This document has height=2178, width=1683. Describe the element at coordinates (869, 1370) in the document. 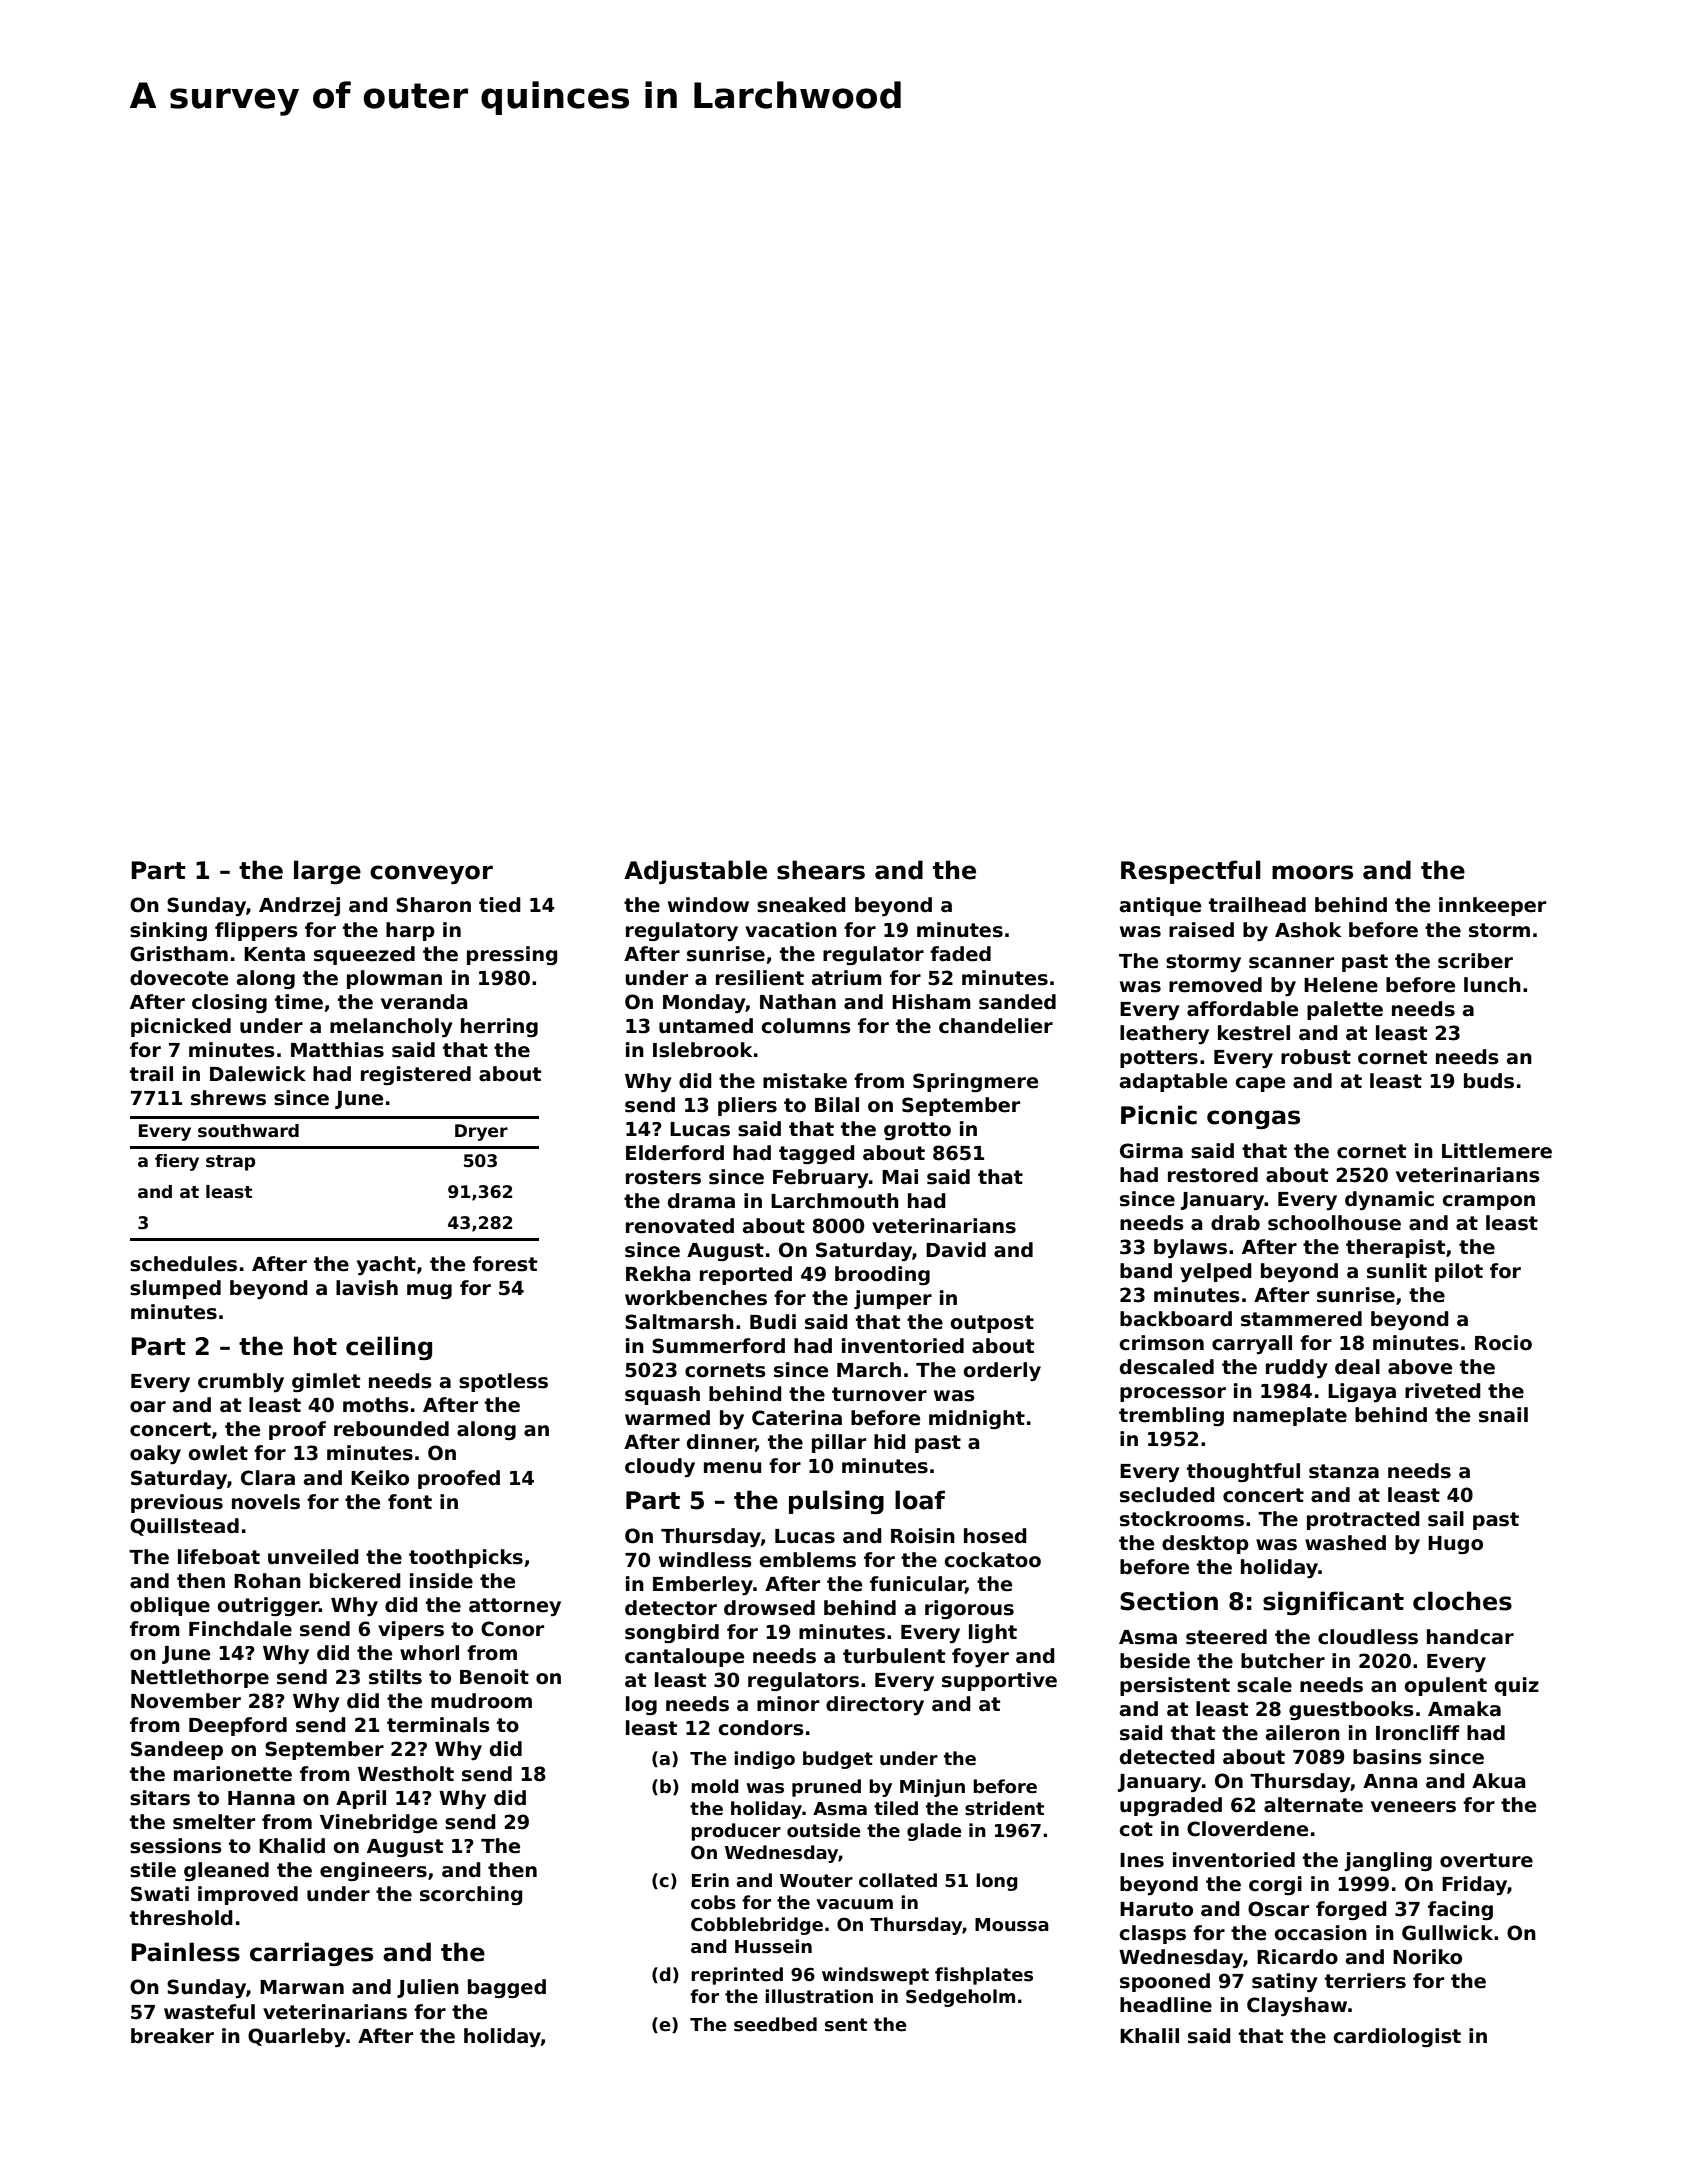

I see `March` at that location.
